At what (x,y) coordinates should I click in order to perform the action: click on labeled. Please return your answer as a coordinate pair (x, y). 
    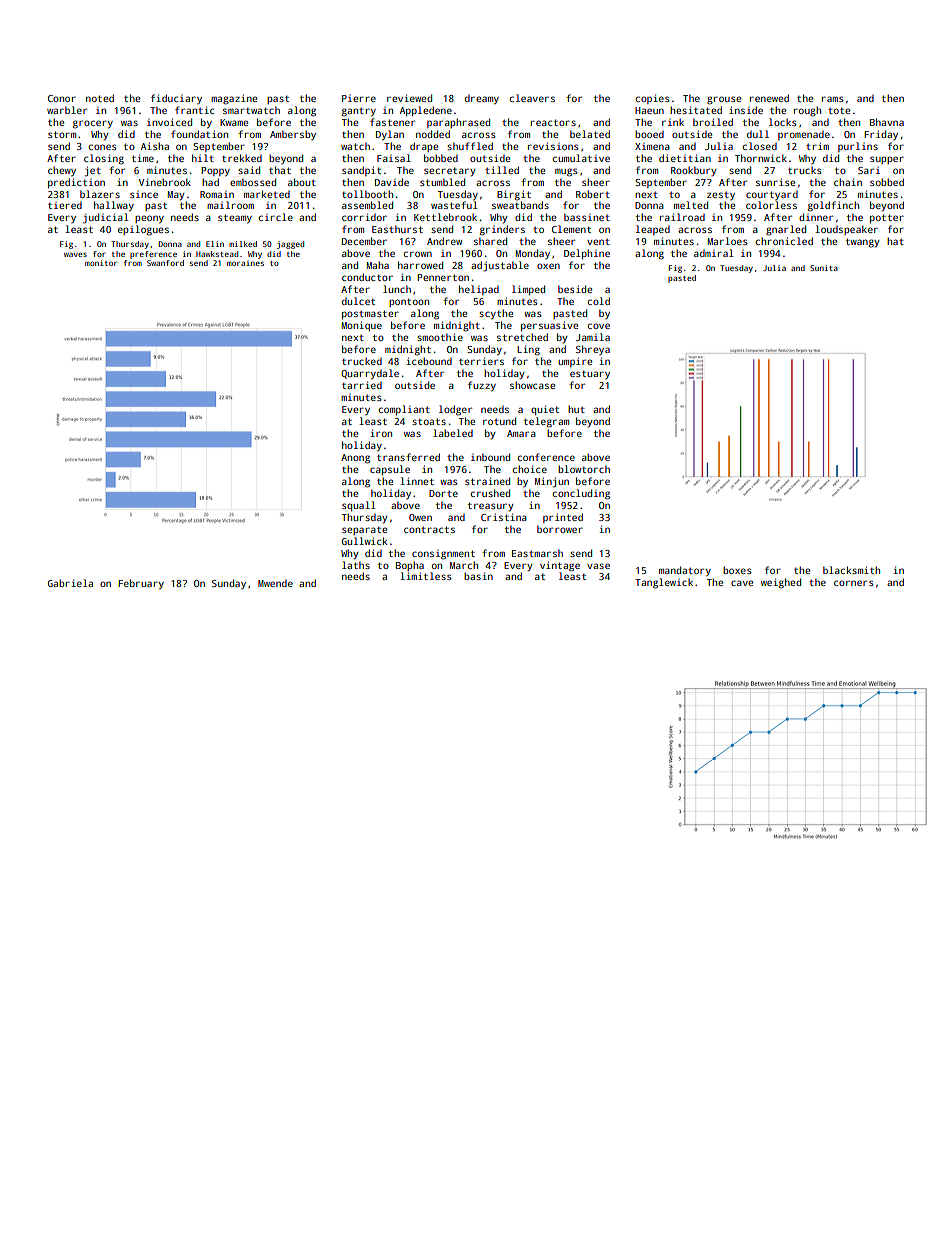
    Looking at the image, I should click on (453, 433).
